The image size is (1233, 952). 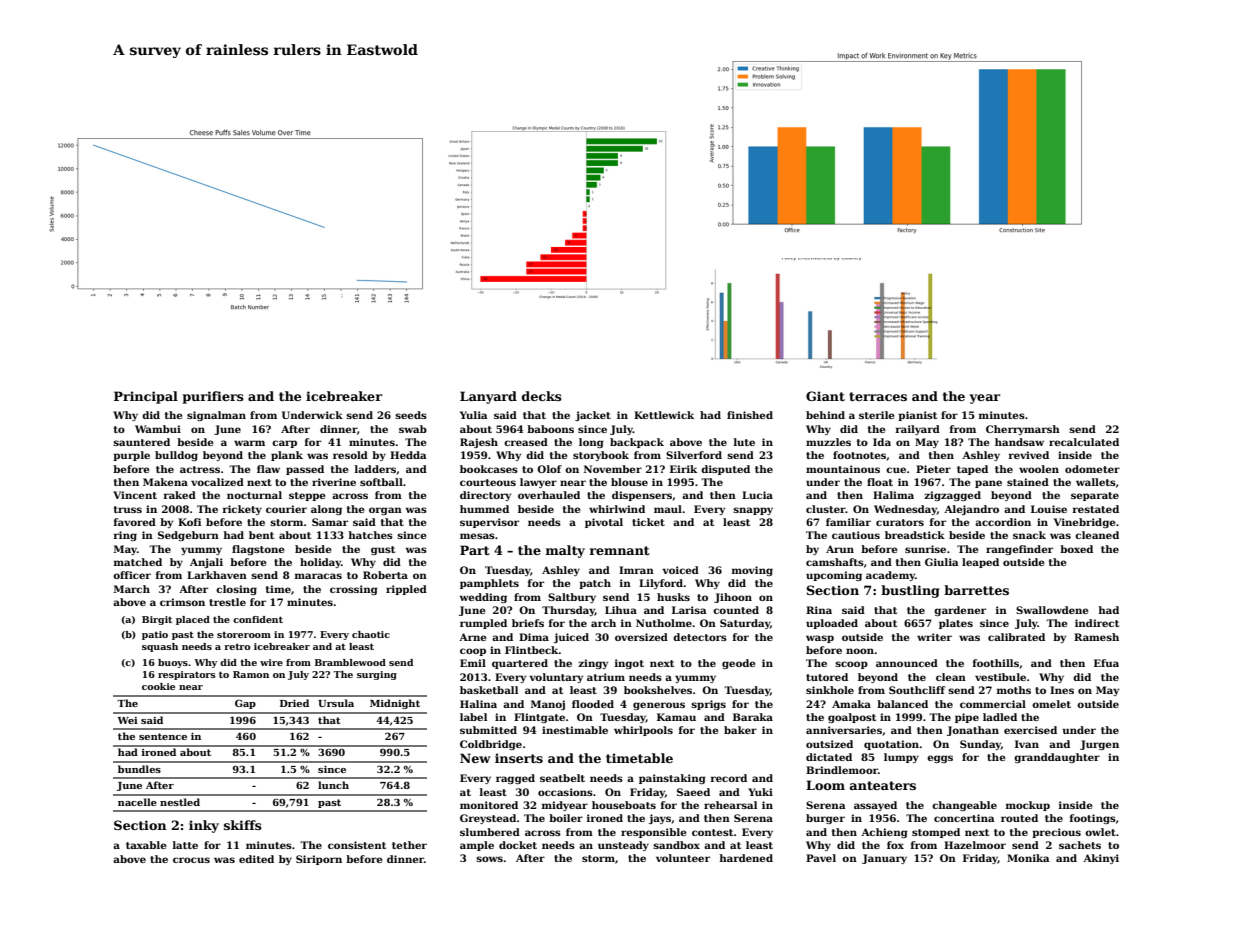 What do you see at coordinates (354, 590) in the document?
I see `crossing` at bounding box center [354, 590].
